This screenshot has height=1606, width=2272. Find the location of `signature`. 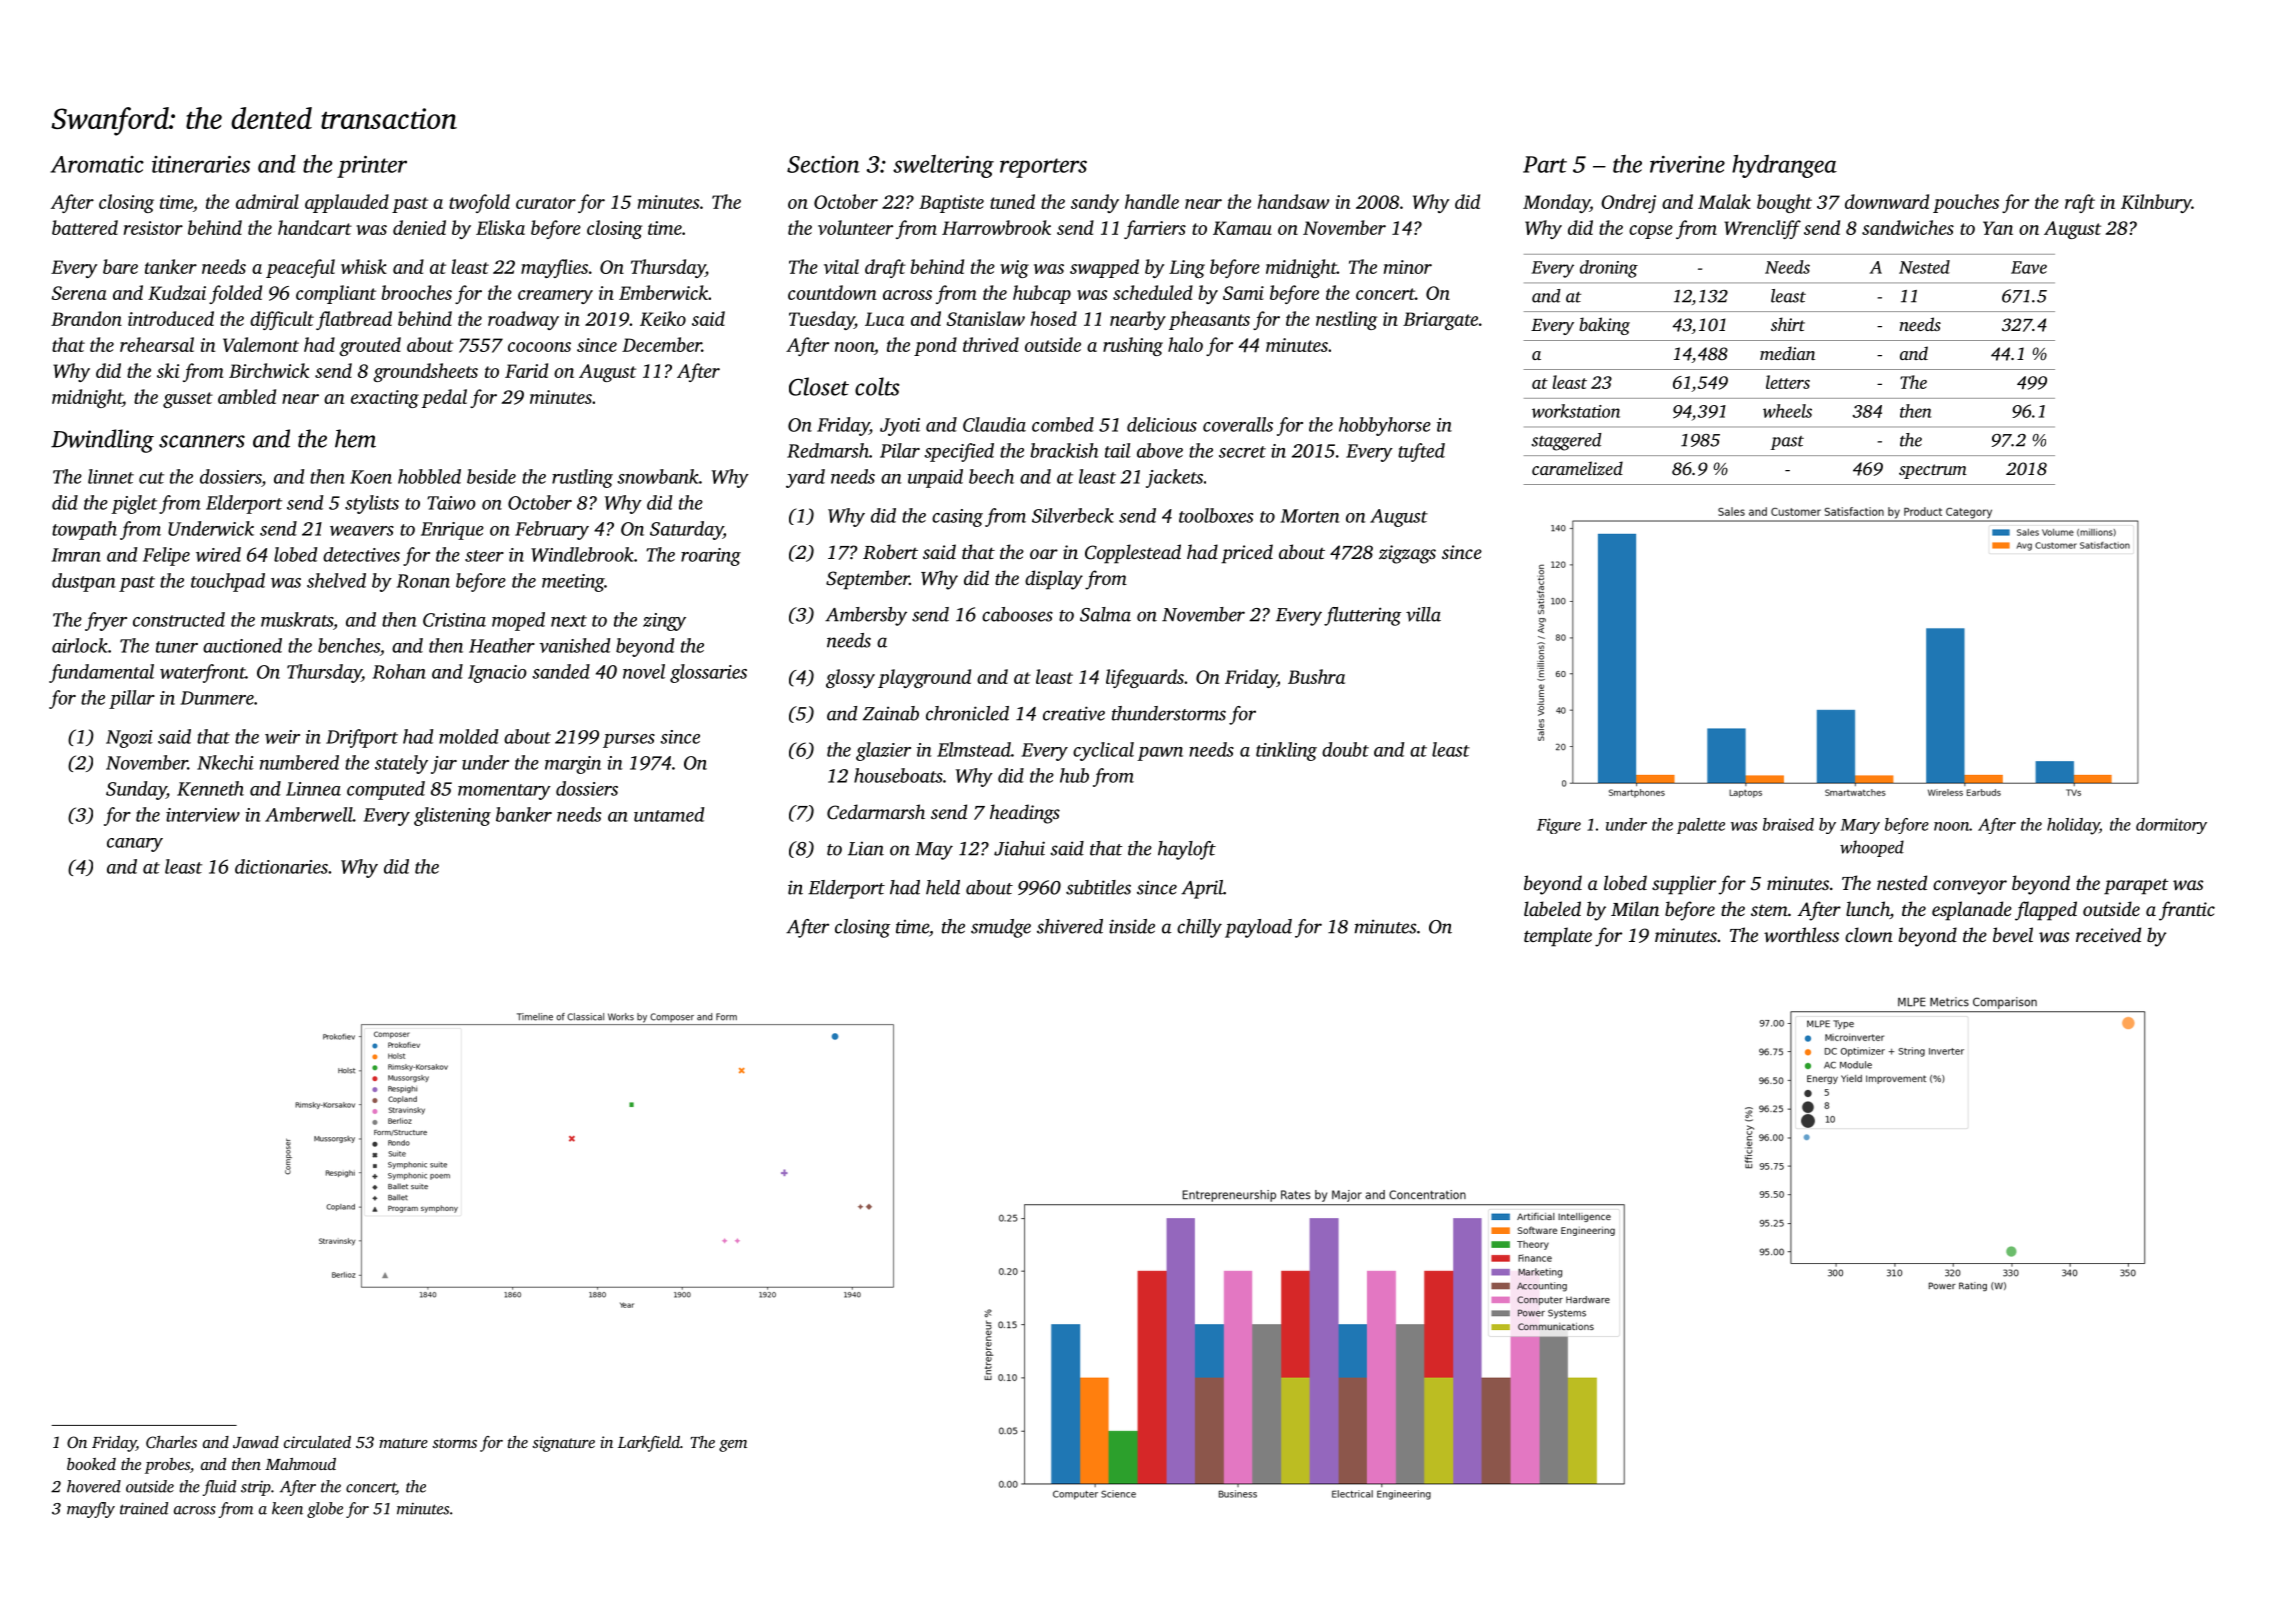

signature is located at coordinates (563, 1444).
